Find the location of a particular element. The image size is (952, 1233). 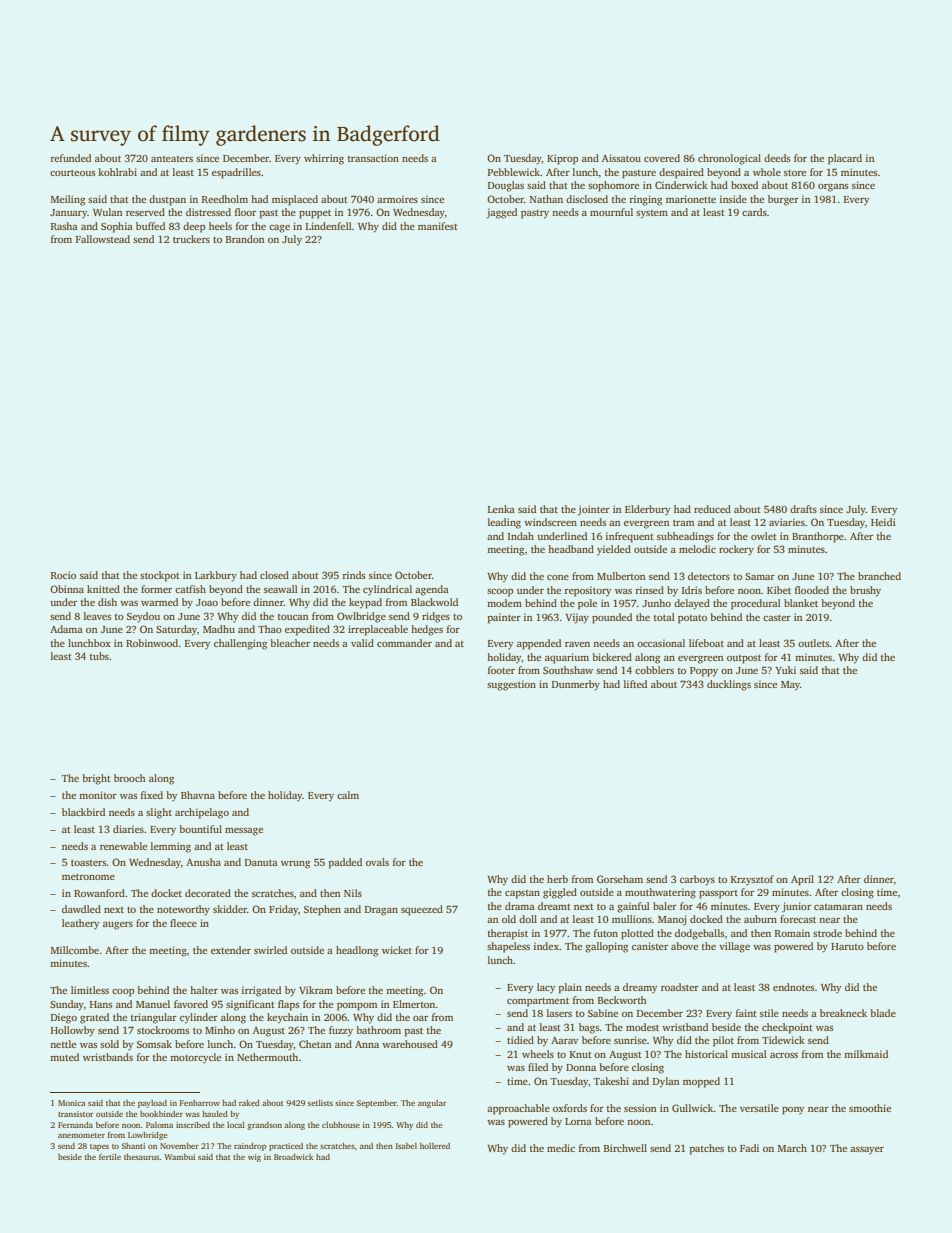

shapeless is located at coordinates (508, 947).
